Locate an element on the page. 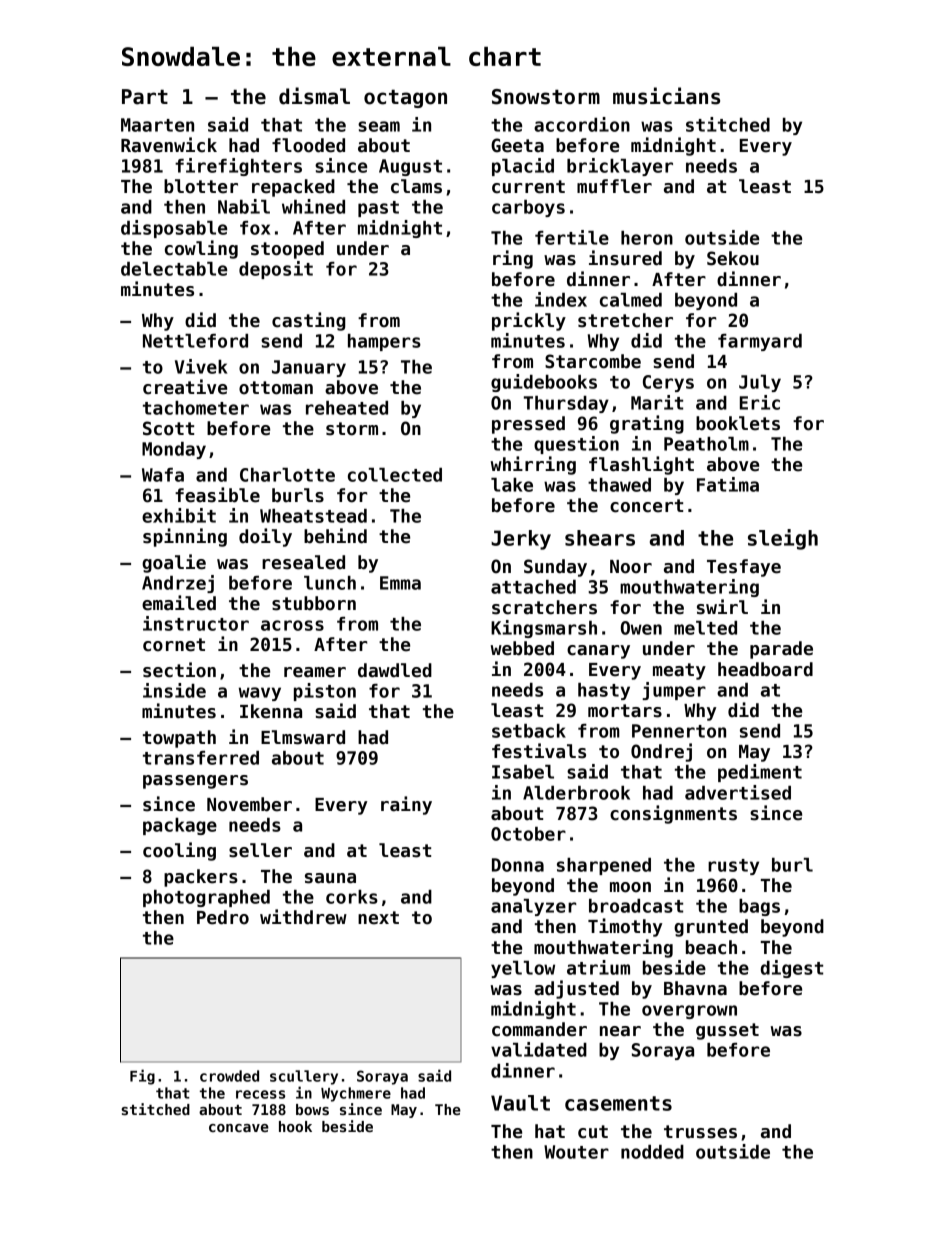  grating is located at coordinates (647, 424).
